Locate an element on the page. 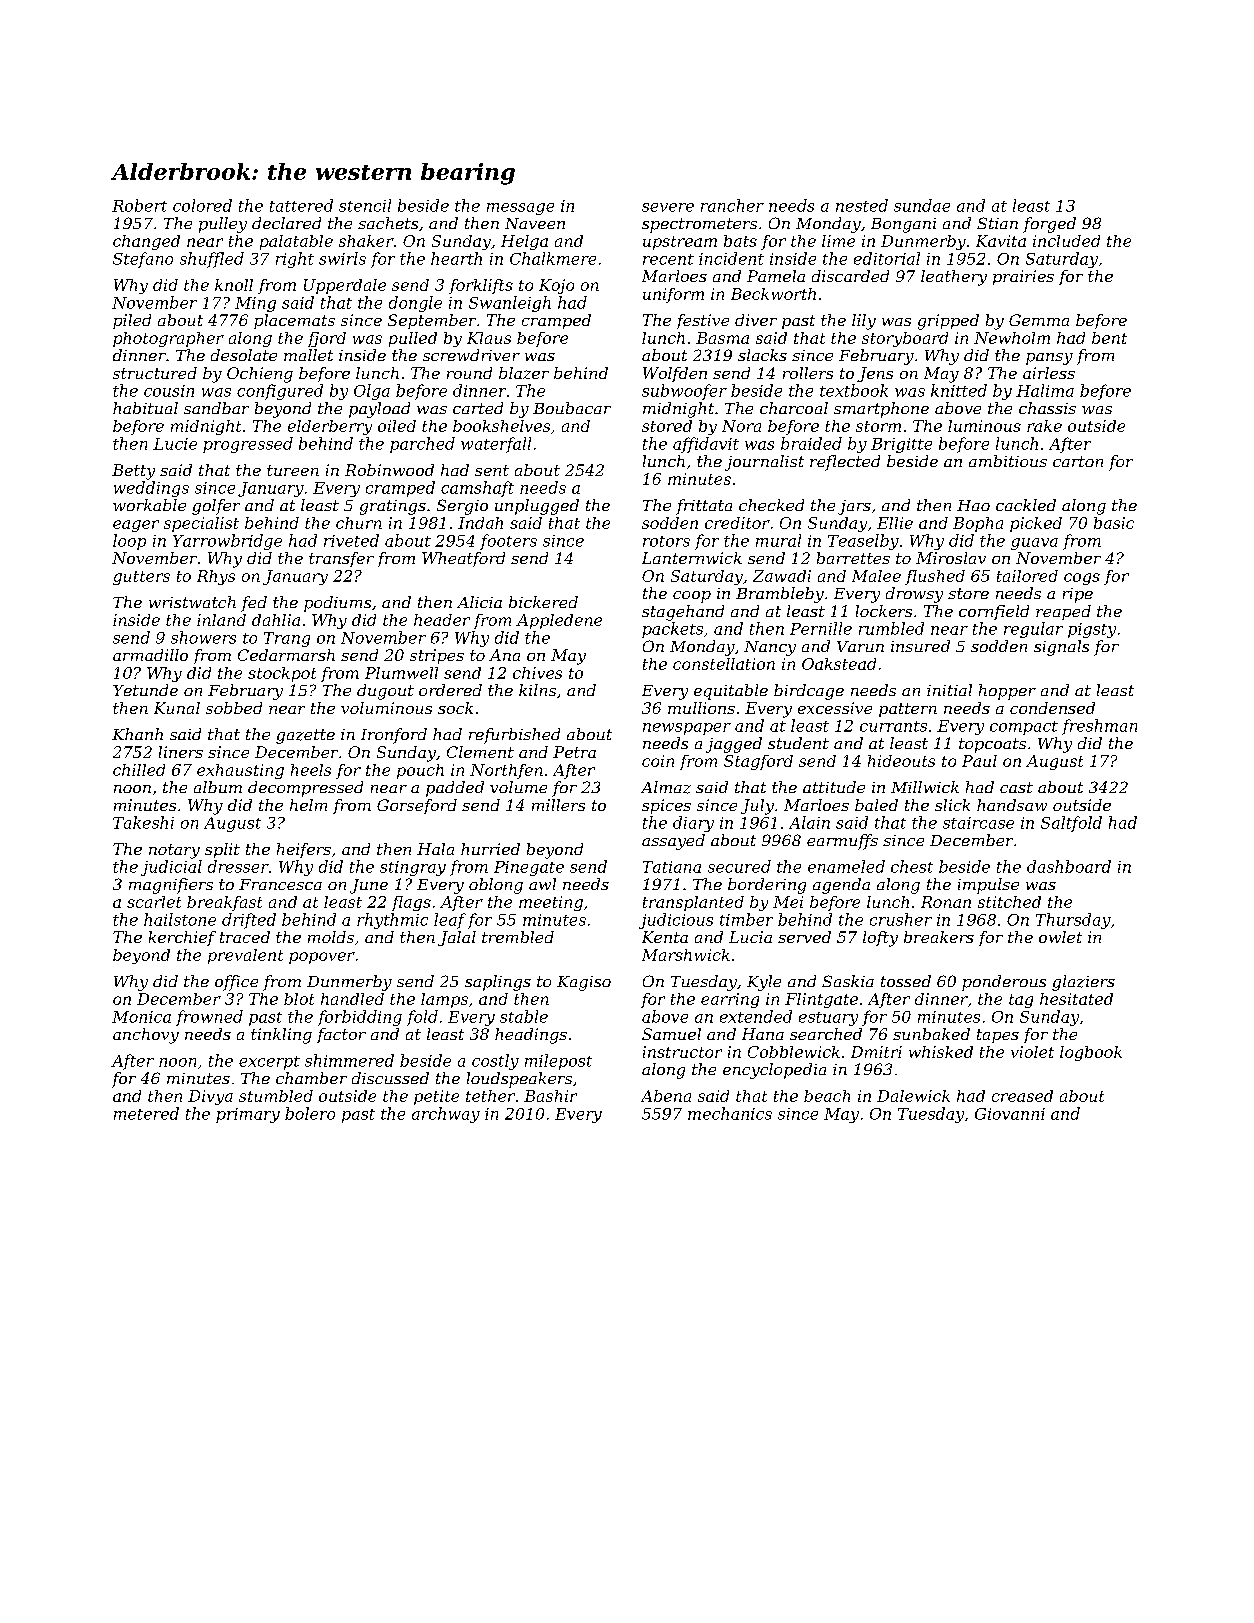 This document has height=1623, width=1254. prevalent is located at coordinates (245, 956).
